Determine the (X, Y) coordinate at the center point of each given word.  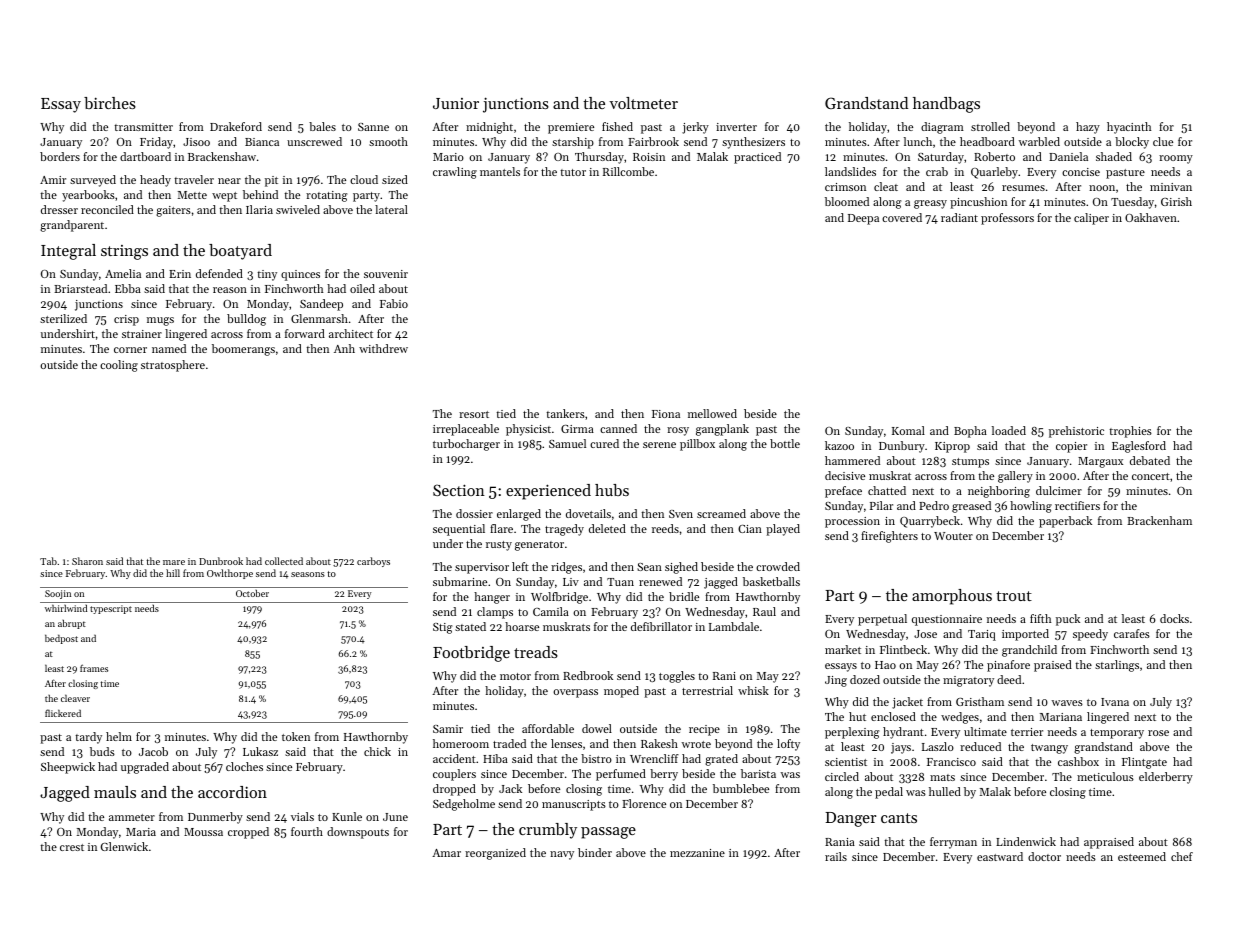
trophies (1130, 432)
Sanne (373, 127)
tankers (565, 413)
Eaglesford (1139, 447)
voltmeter (643, 103)
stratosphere (173, 366)
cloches (244, 766)
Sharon (87, 561)
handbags (946, 105)
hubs (612, 490)
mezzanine (697, 853)
